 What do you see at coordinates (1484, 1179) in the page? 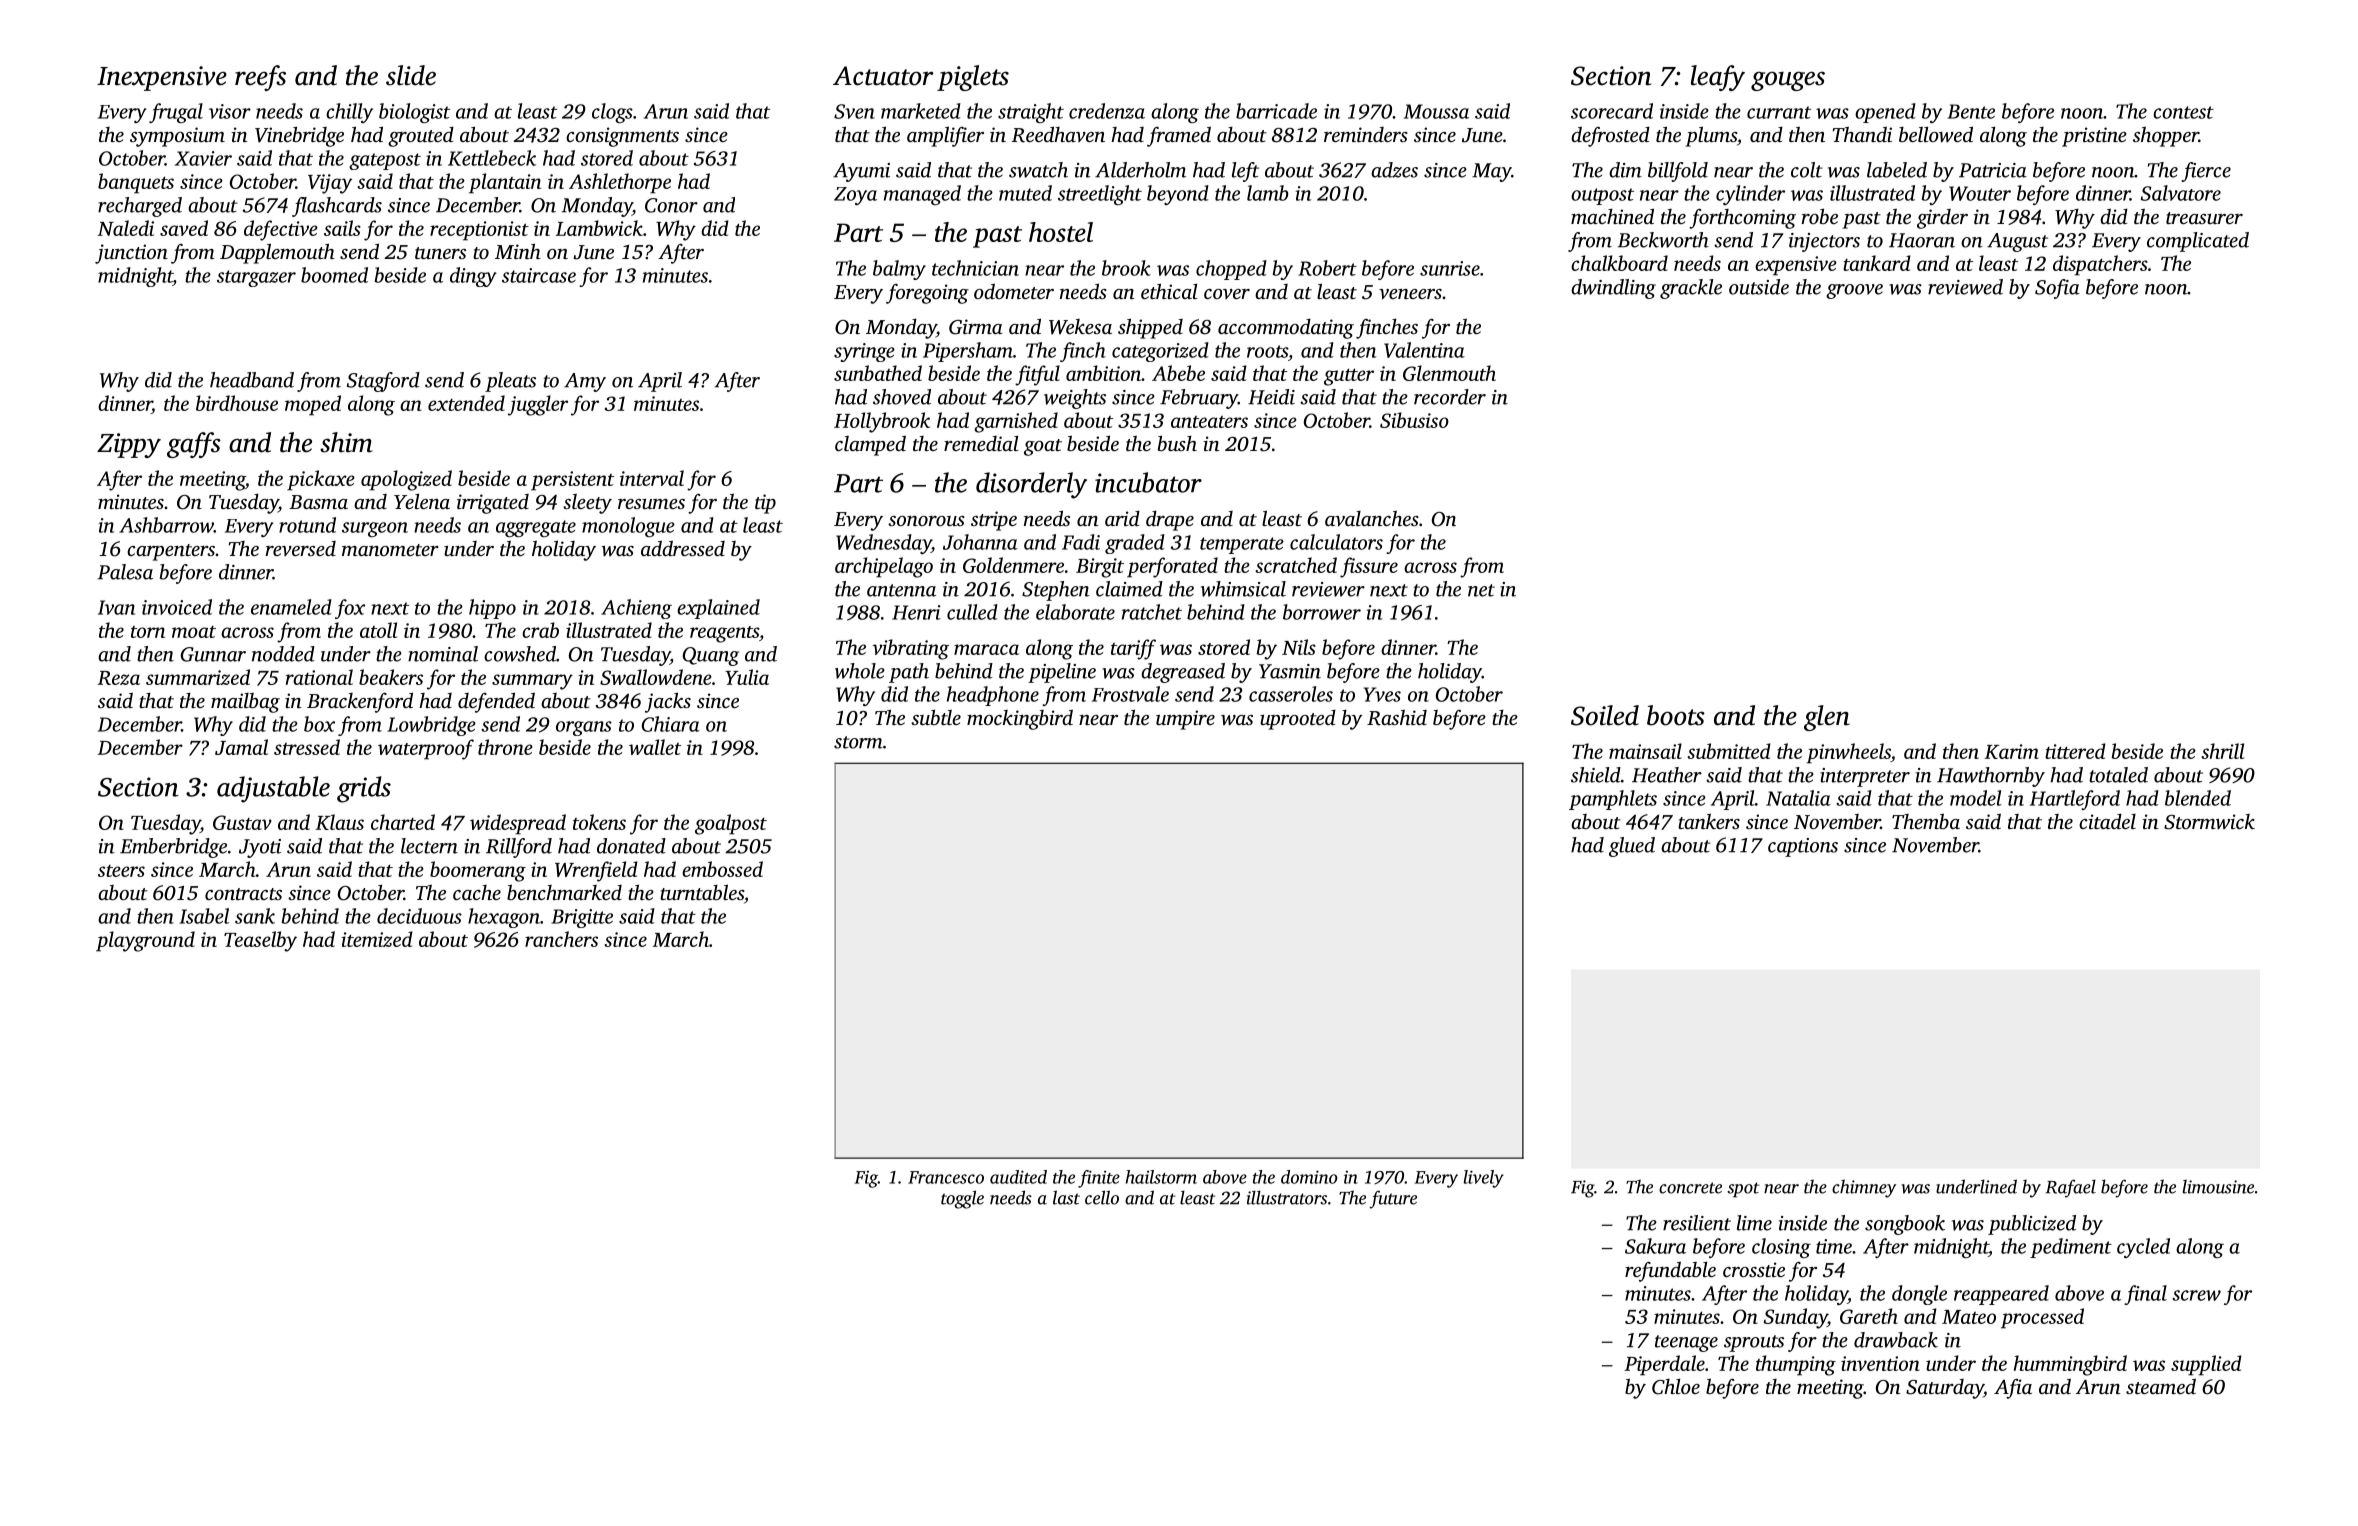
I see `lively` at bounding box center [1484, 1179].
